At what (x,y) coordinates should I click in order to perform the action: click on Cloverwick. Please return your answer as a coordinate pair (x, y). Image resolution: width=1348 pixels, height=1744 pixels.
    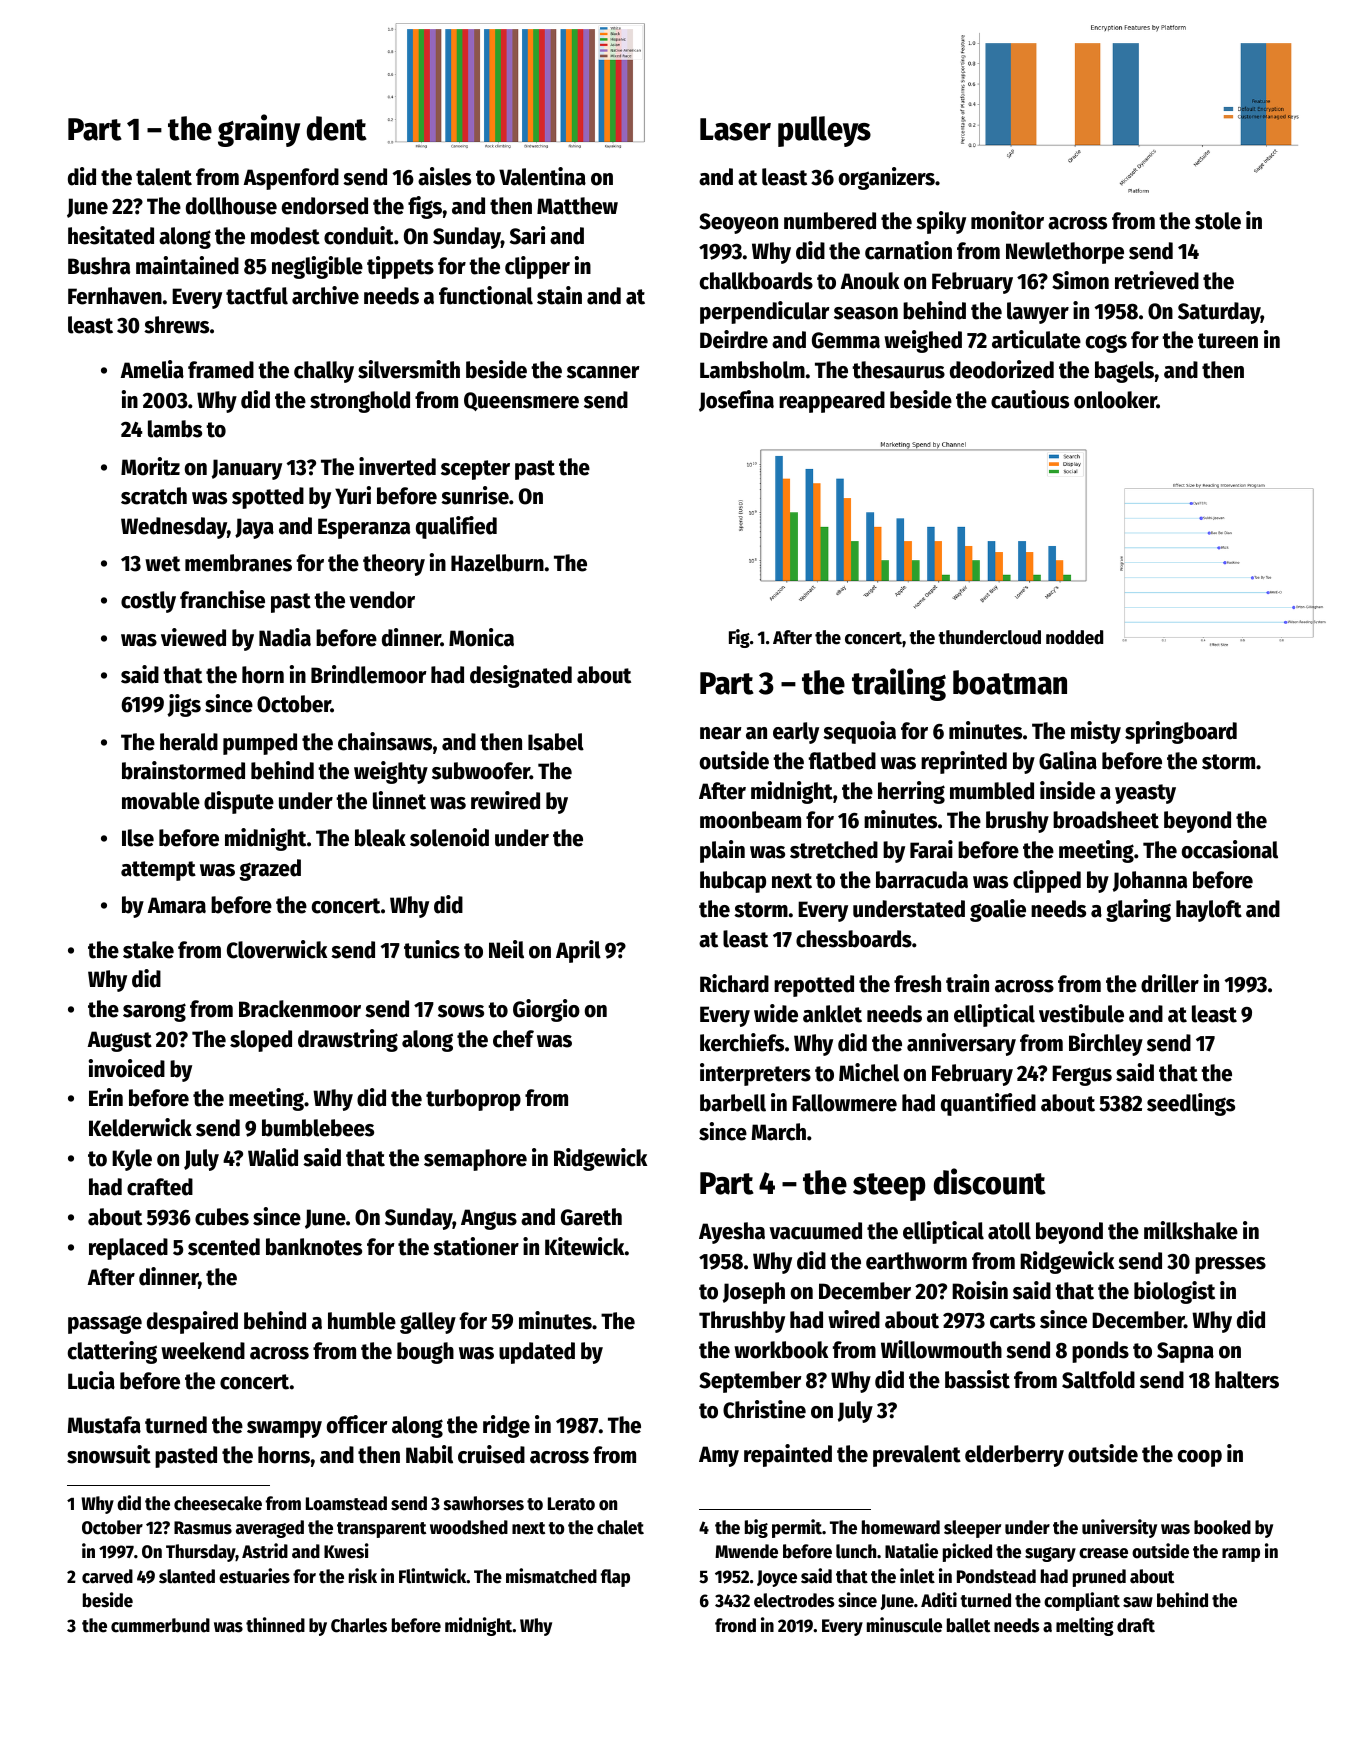
    Looking at the image, I should click on (277, 949).
